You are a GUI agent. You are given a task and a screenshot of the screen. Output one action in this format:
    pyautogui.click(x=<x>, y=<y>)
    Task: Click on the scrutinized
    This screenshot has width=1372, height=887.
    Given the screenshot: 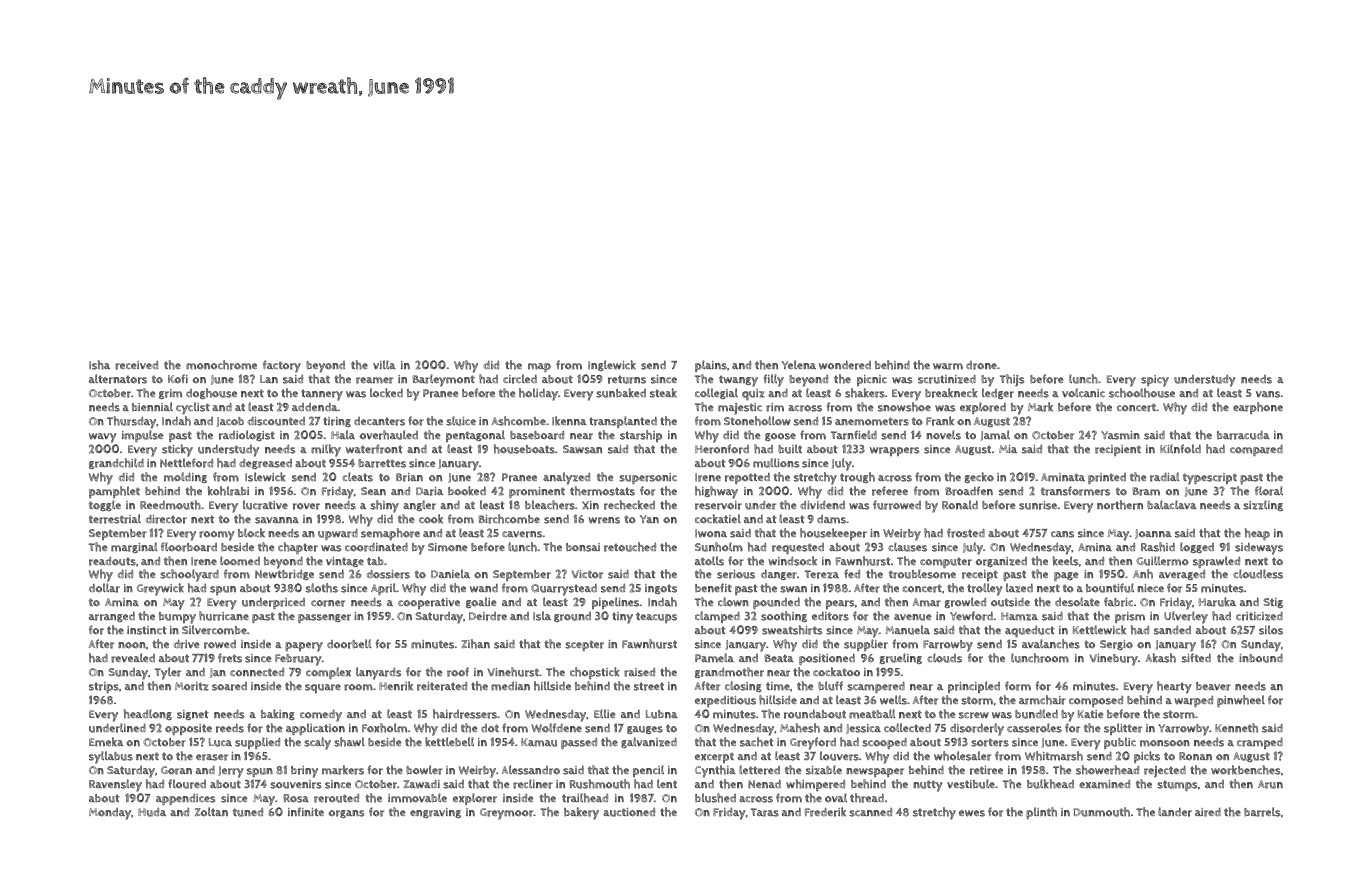 What is the action you would take?
    pyautogui.click(x=947, y=379)
